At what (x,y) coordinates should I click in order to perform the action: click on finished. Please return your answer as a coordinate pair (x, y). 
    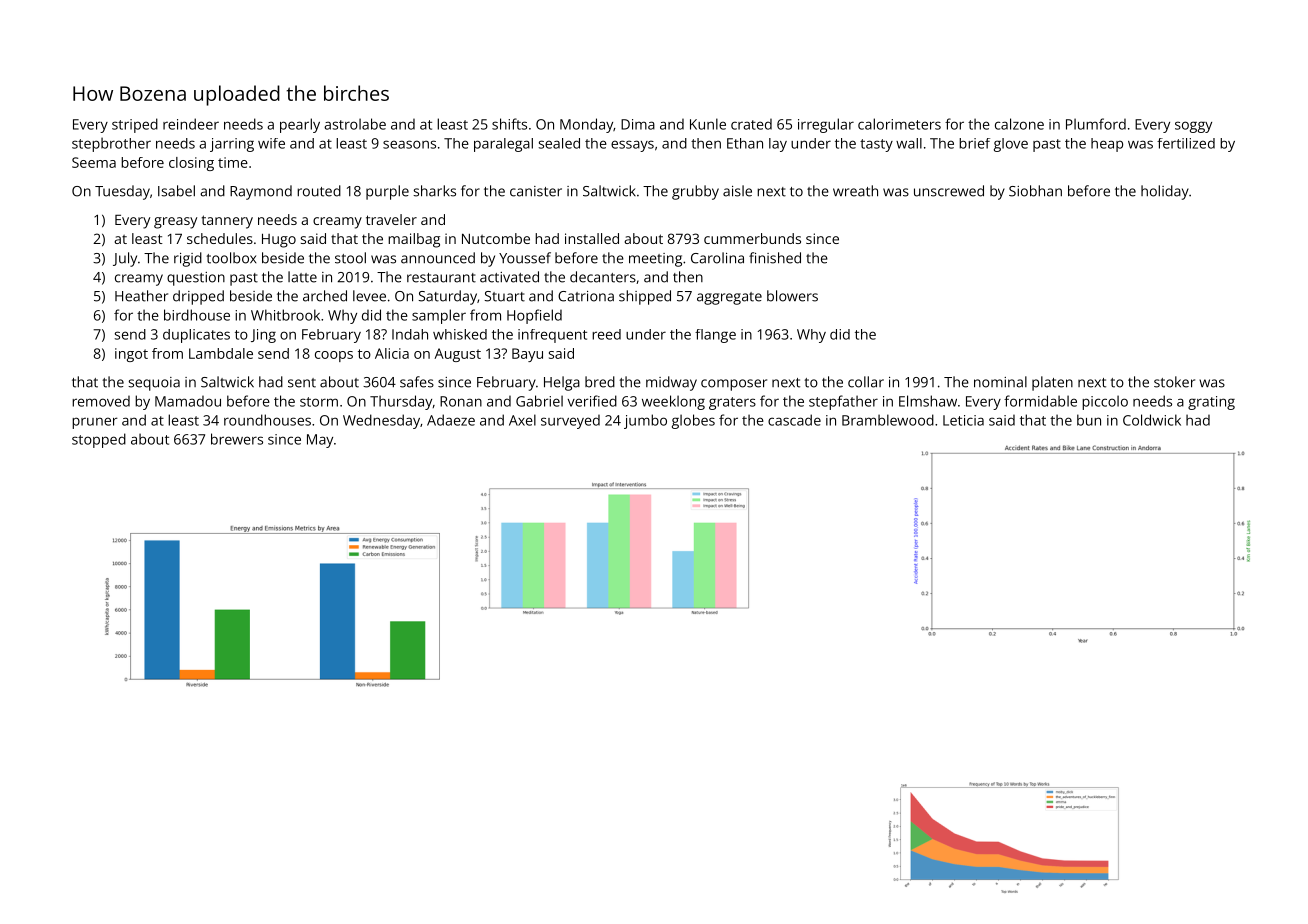
    Looking at the image, I should click on (775, 258).
